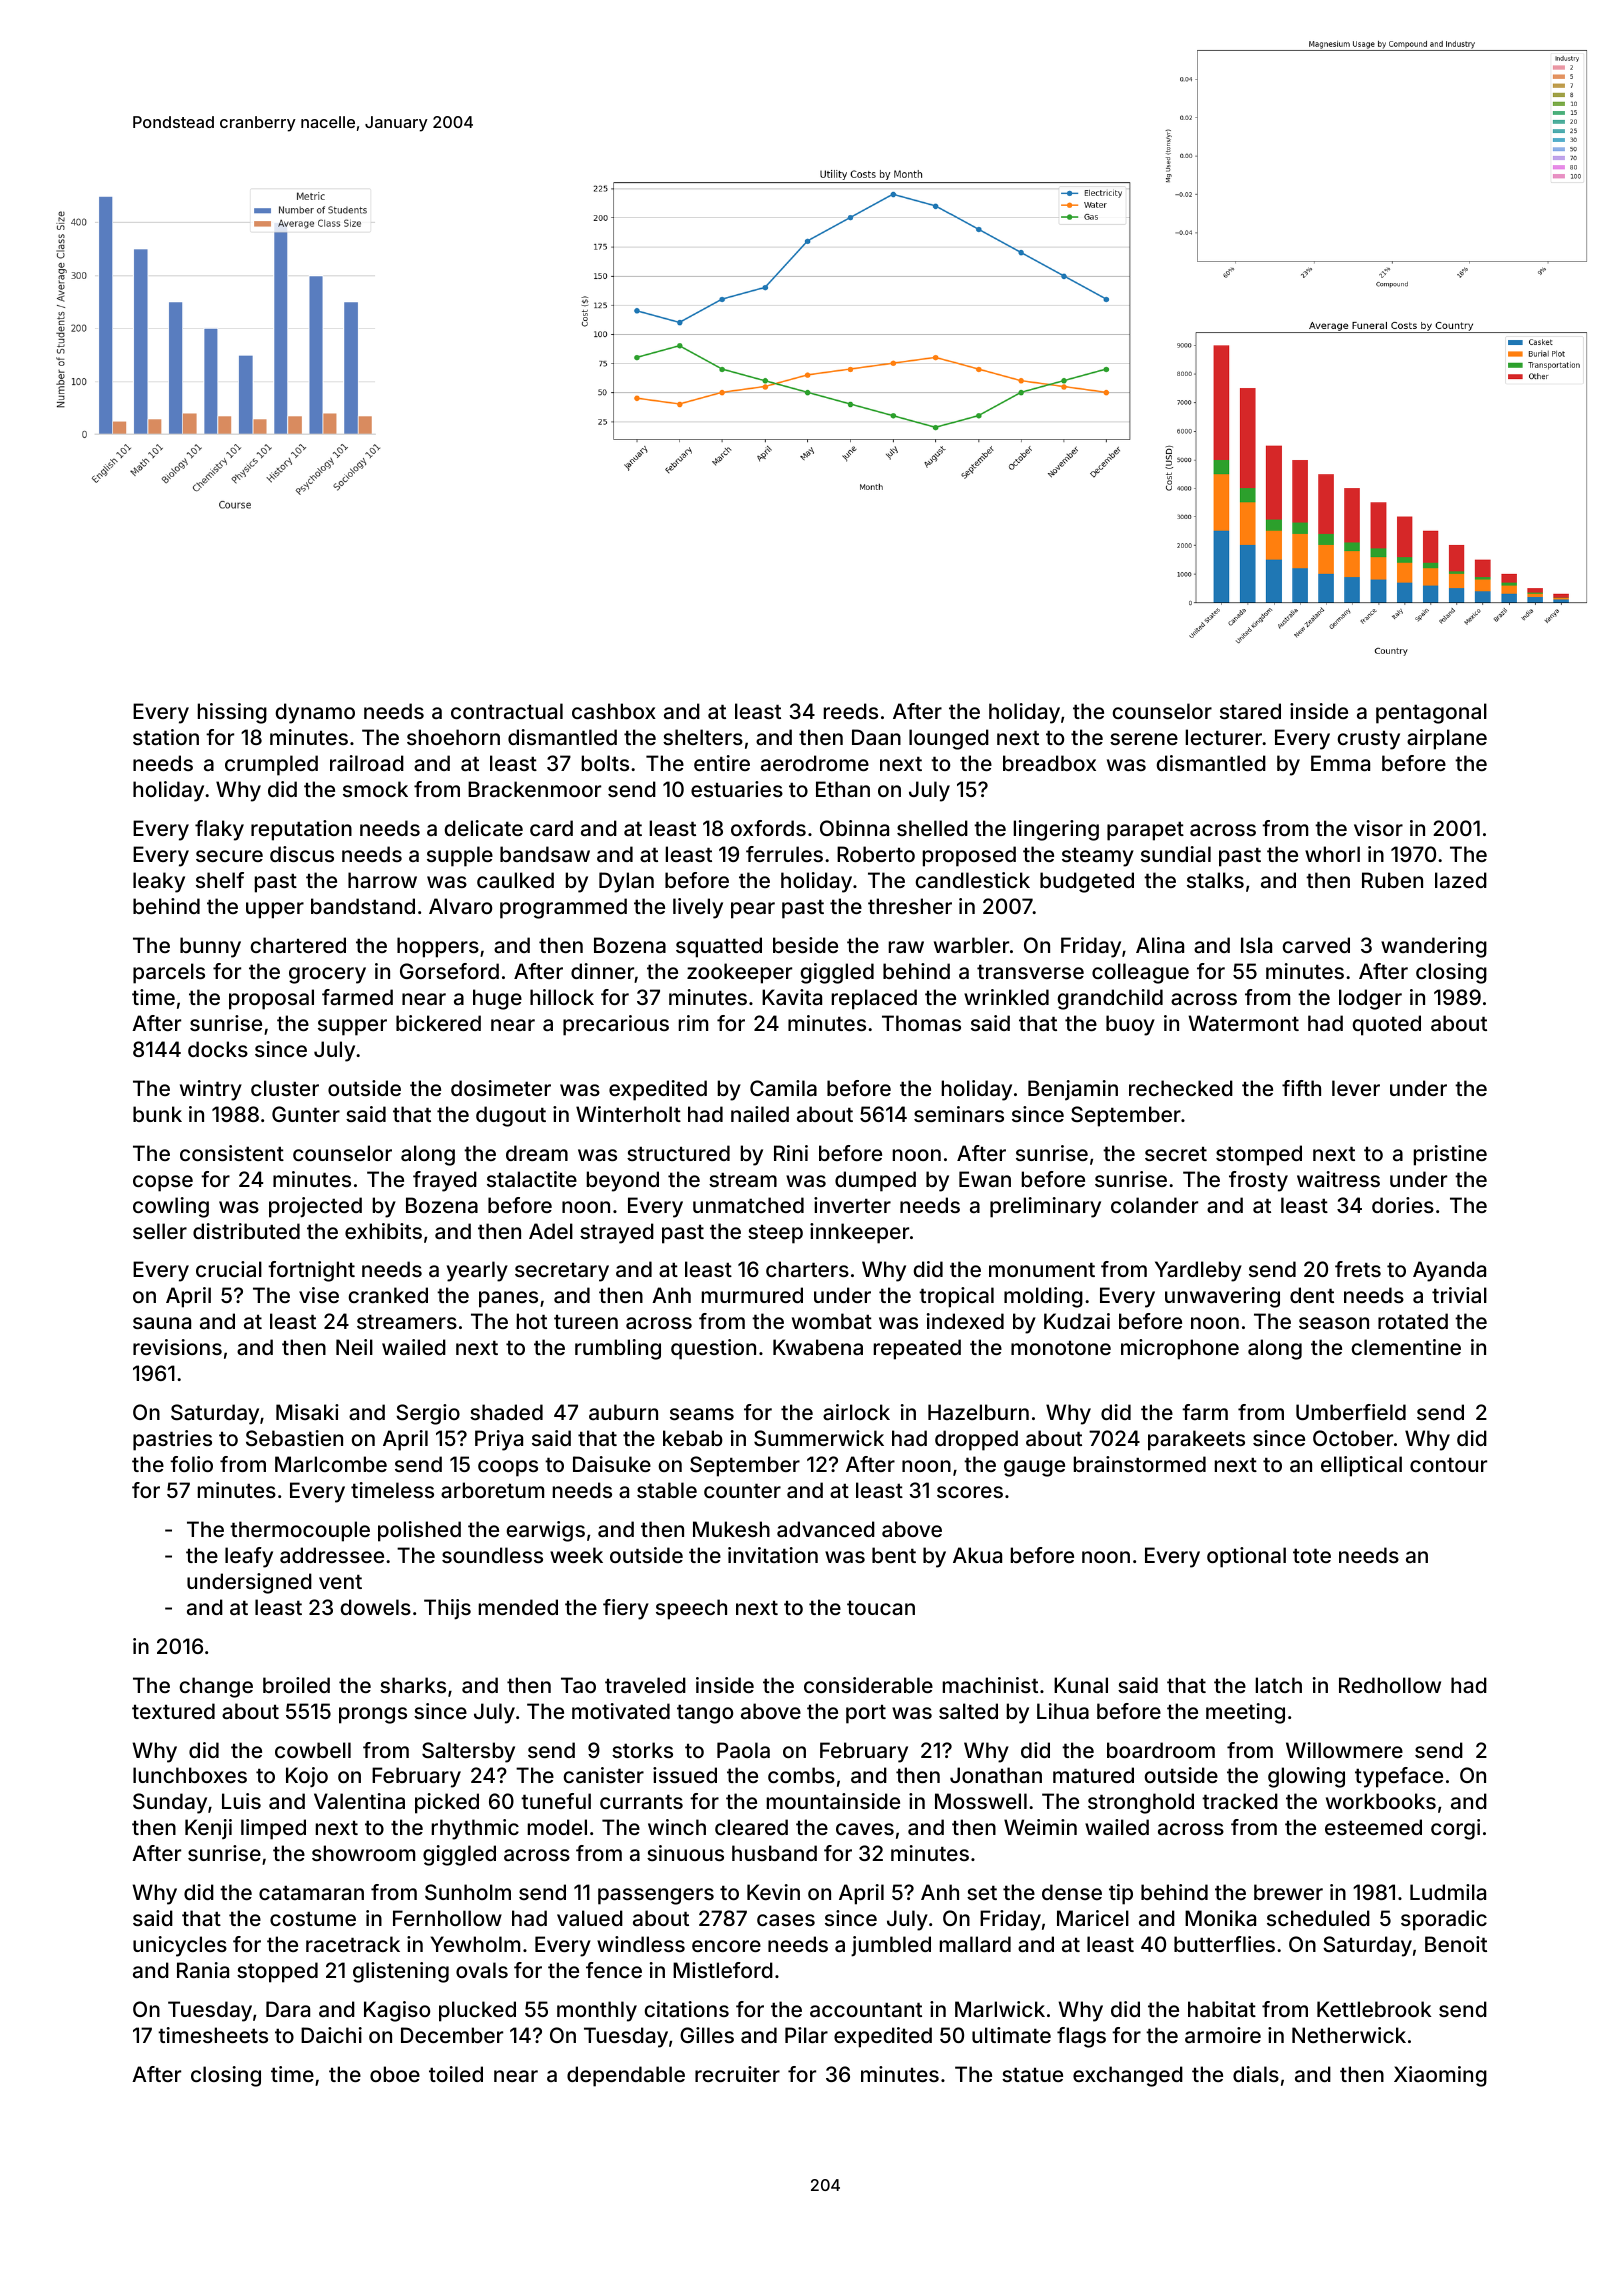 This document has height=2292, width=1620. I want to click on oboe, so click(395, 2074).
